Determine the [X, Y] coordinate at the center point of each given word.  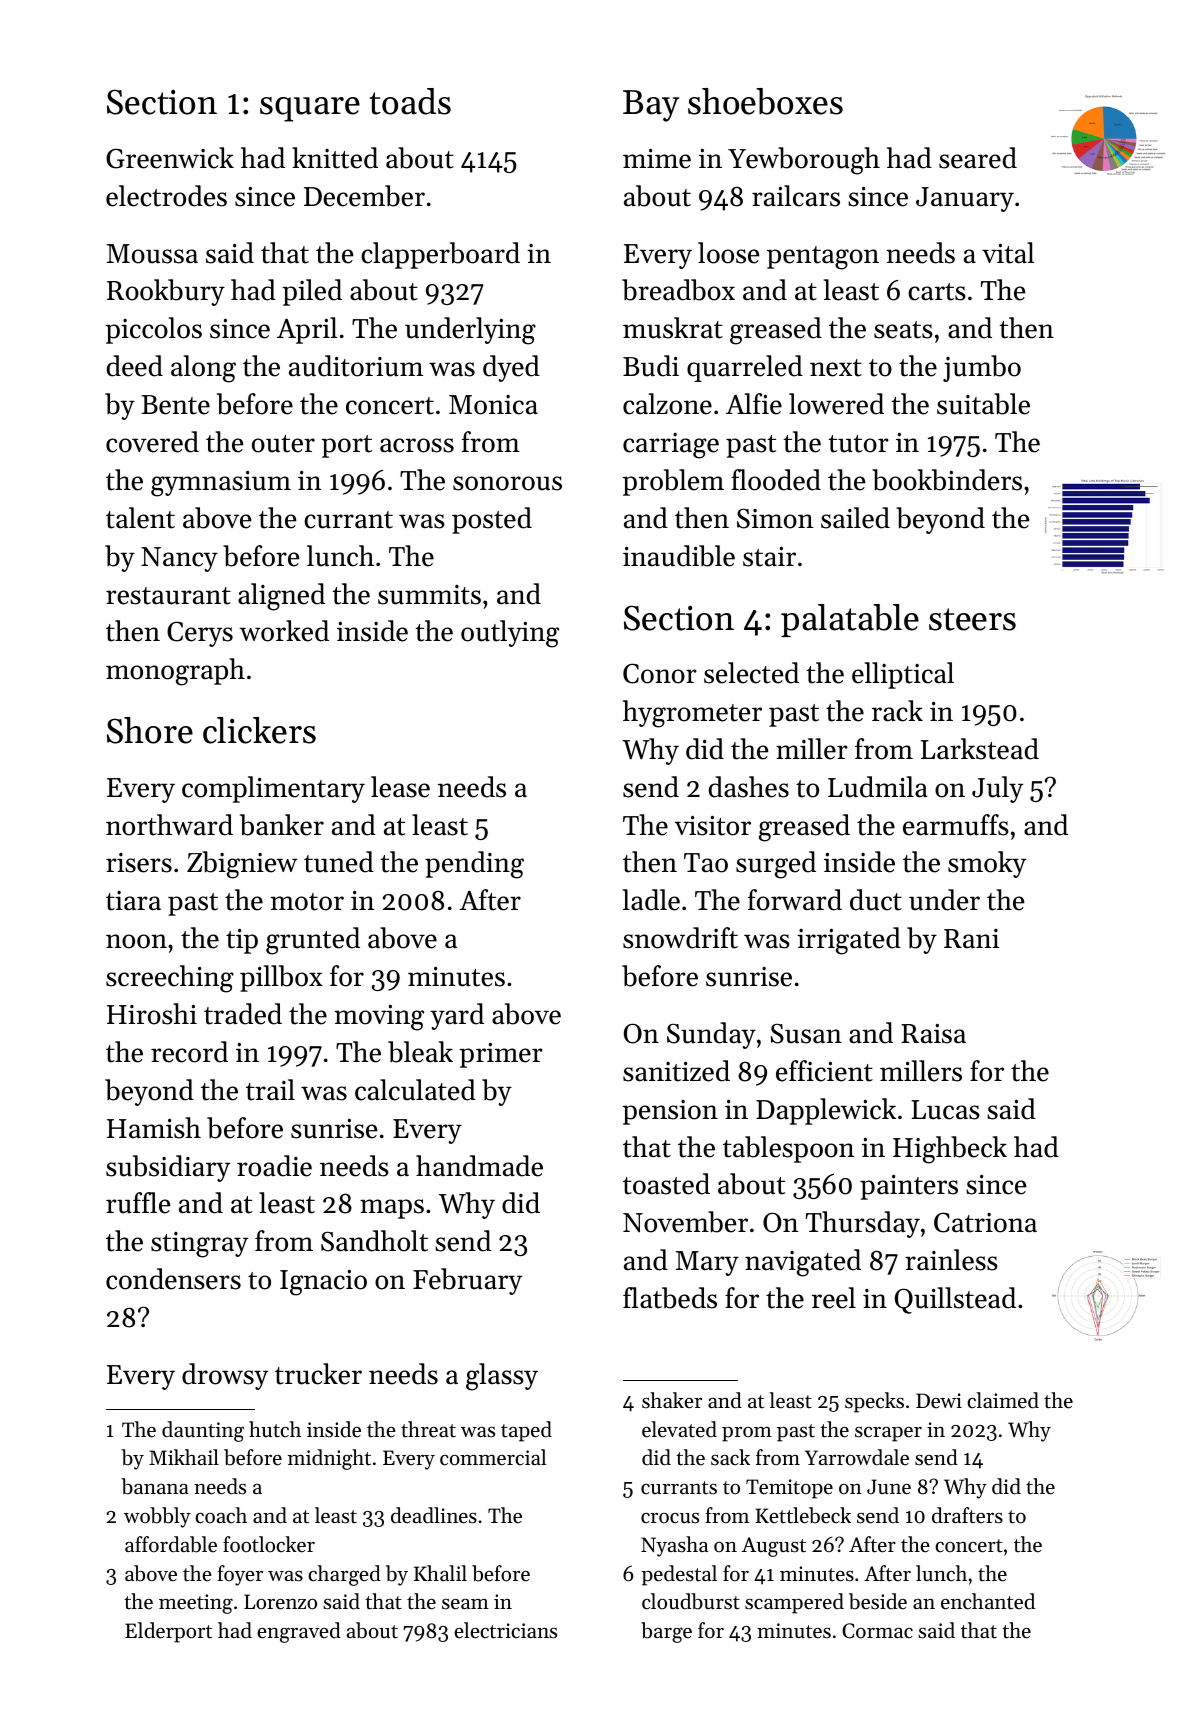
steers [972, 619]
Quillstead [955, 1300]
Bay [651, 106]
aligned [281, 597]
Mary [707, 1263]
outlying [510, 634]
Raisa [933, 1033]
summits [429, 595]
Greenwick [170, 158]
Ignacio [323, 1282]
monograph [175, 672]
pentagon [823, 258]
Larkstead [980, 749]
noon [136, 941]
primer [501, 1055]
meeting [196, 1604]
